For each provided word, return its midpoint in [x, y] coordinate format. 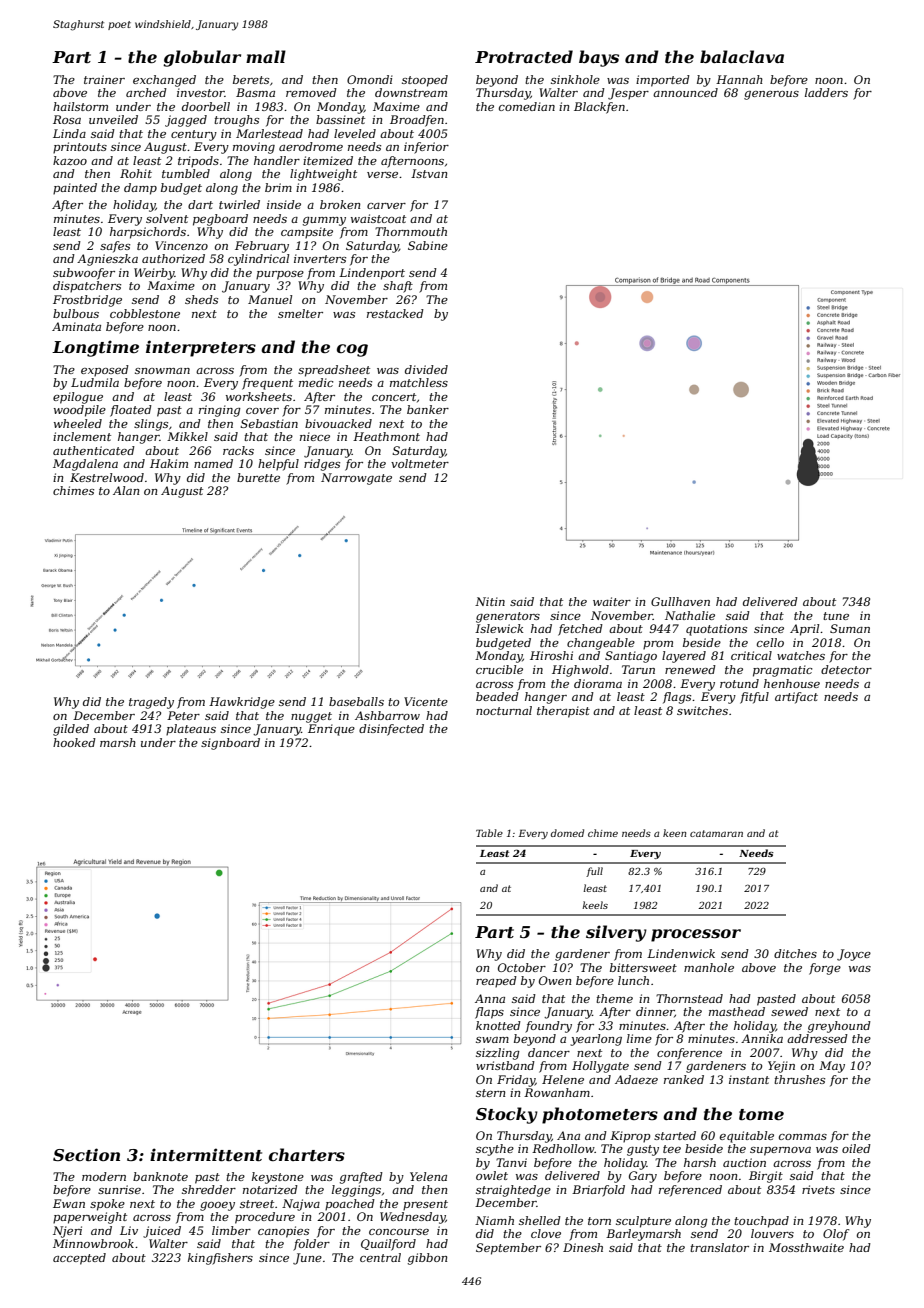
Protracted [524, 56]
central [380, 1257]
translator [719, 1247]
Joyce [854, 955]
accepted [79, 1259]
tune [836, 616]
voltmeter [420, 463]
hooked [74, 742]
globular [202, 58]
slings [151, 425]
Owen [555, 980]
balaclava [742, 56]
